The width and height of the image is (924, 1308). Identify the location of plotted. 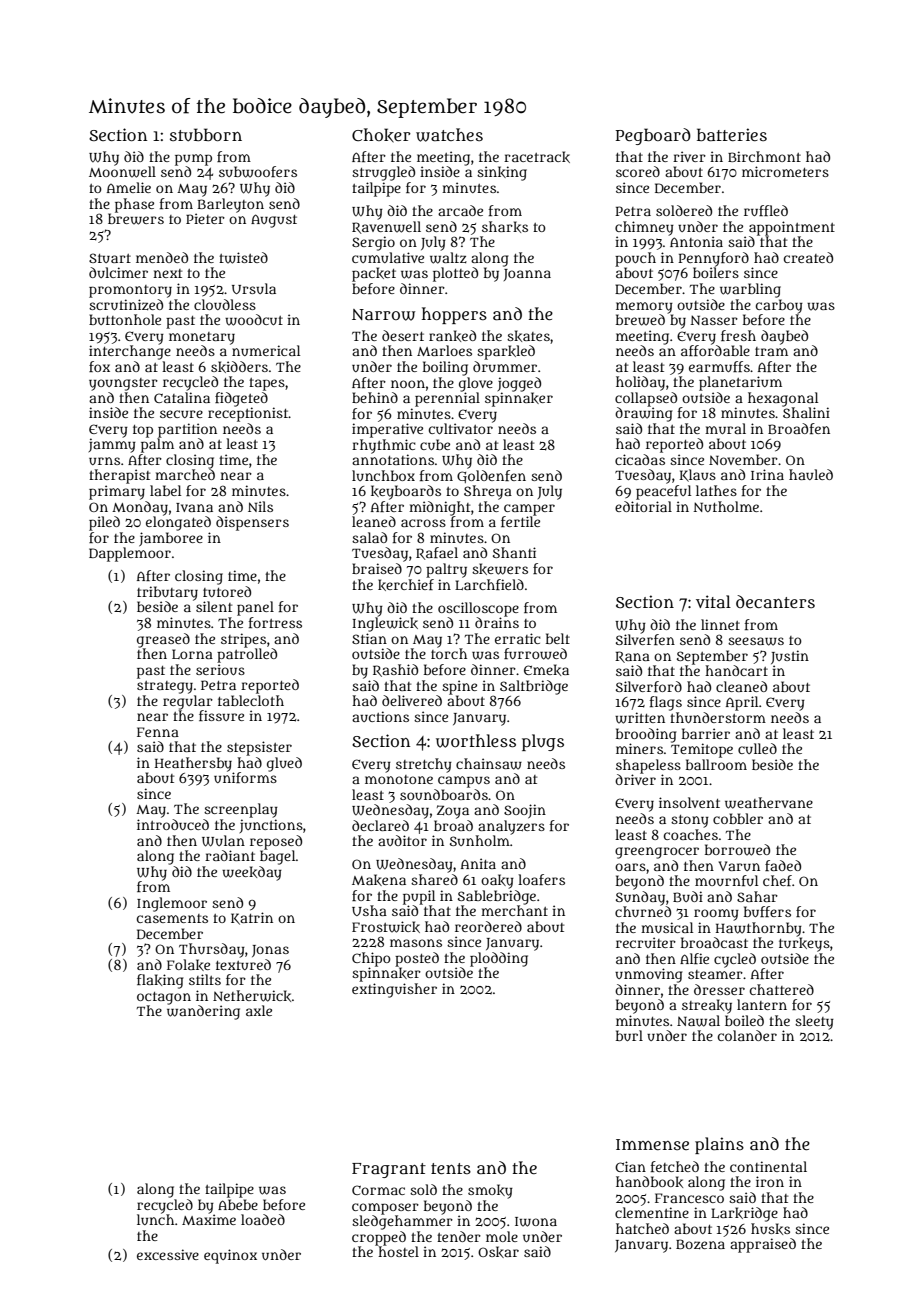
(455, 274).
